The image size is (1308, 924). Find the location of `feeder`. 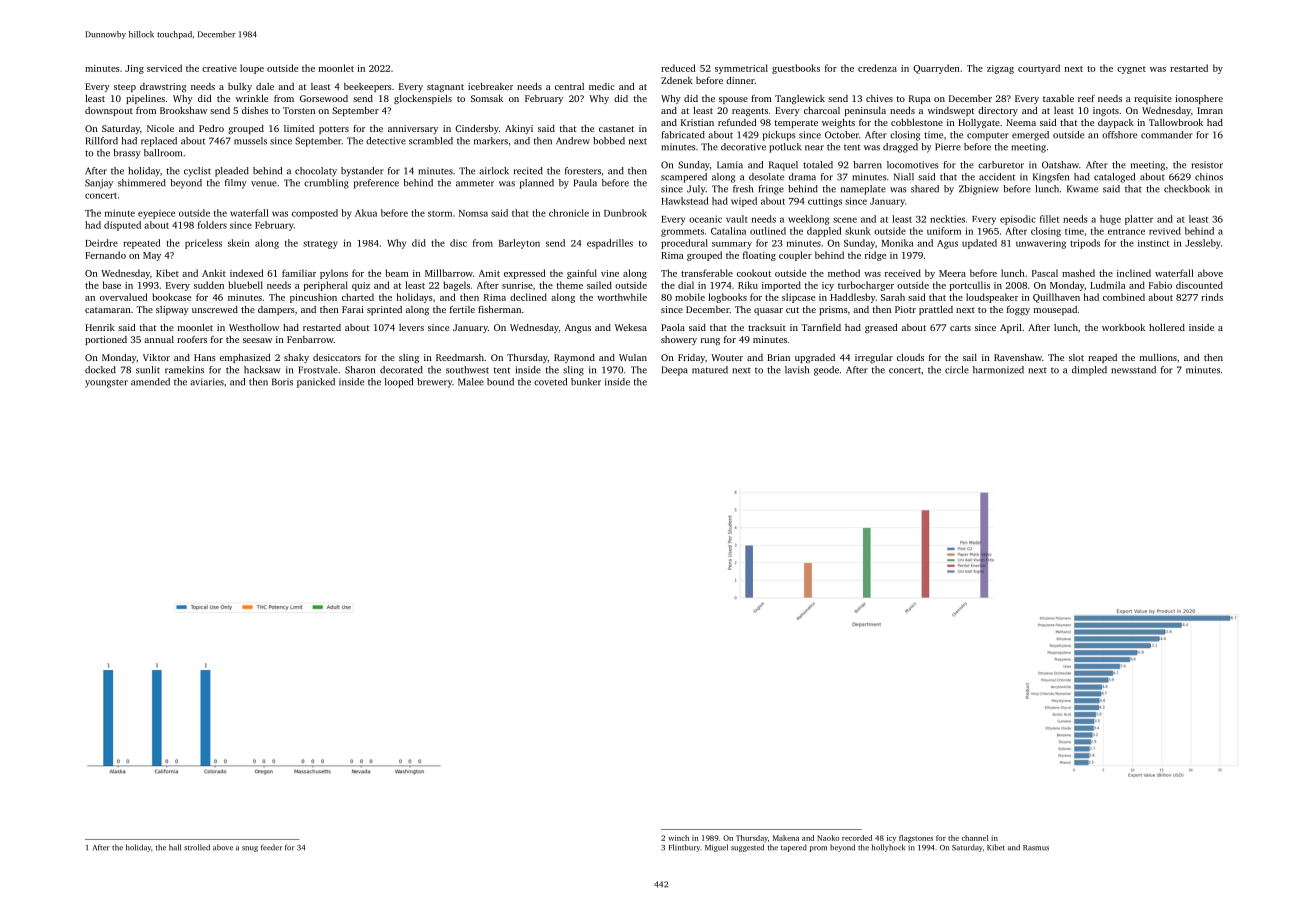

feeder is located at coordinates (271, 847).
